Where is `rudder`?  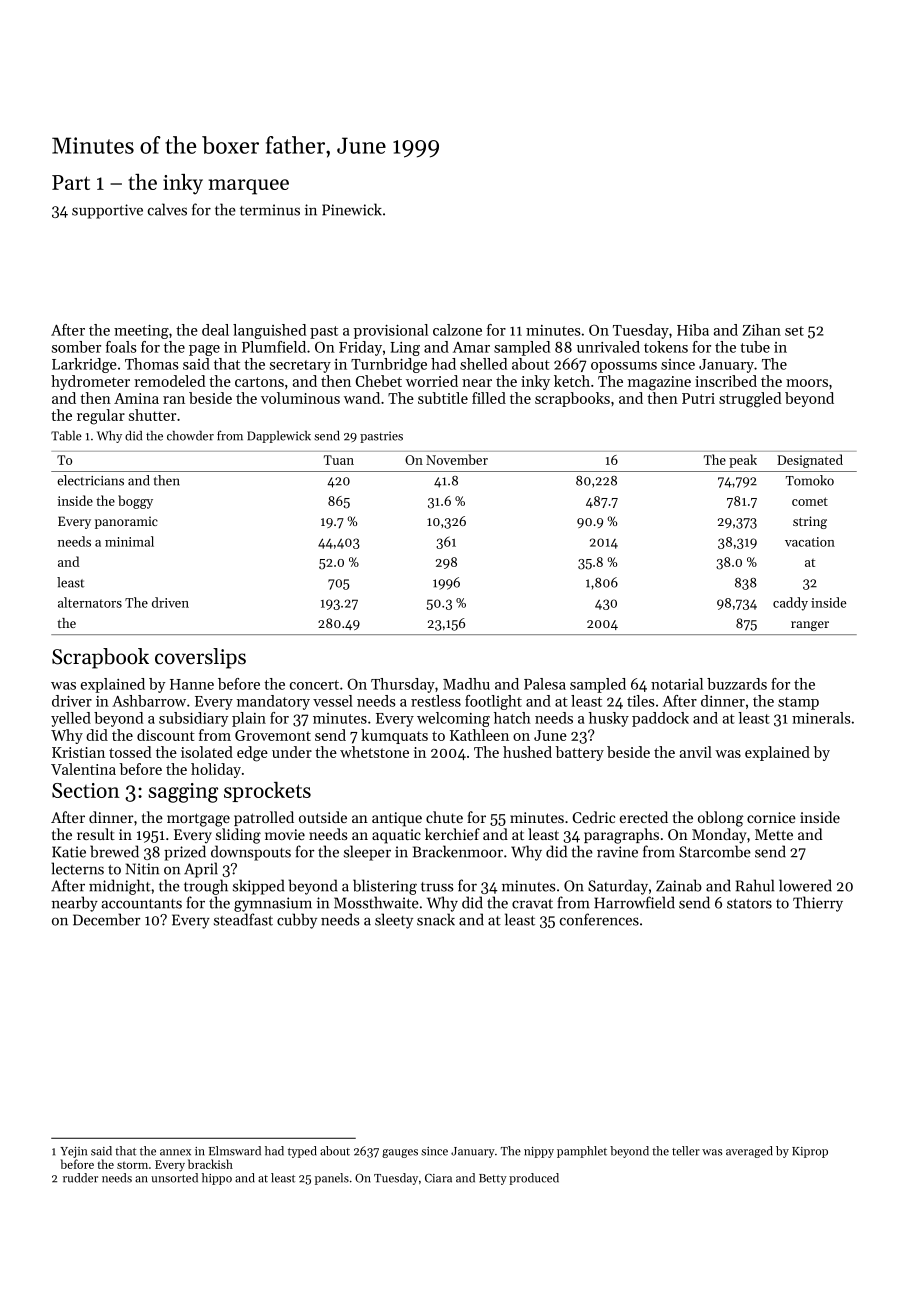 rudder is located at coordinates (80, 1178).
